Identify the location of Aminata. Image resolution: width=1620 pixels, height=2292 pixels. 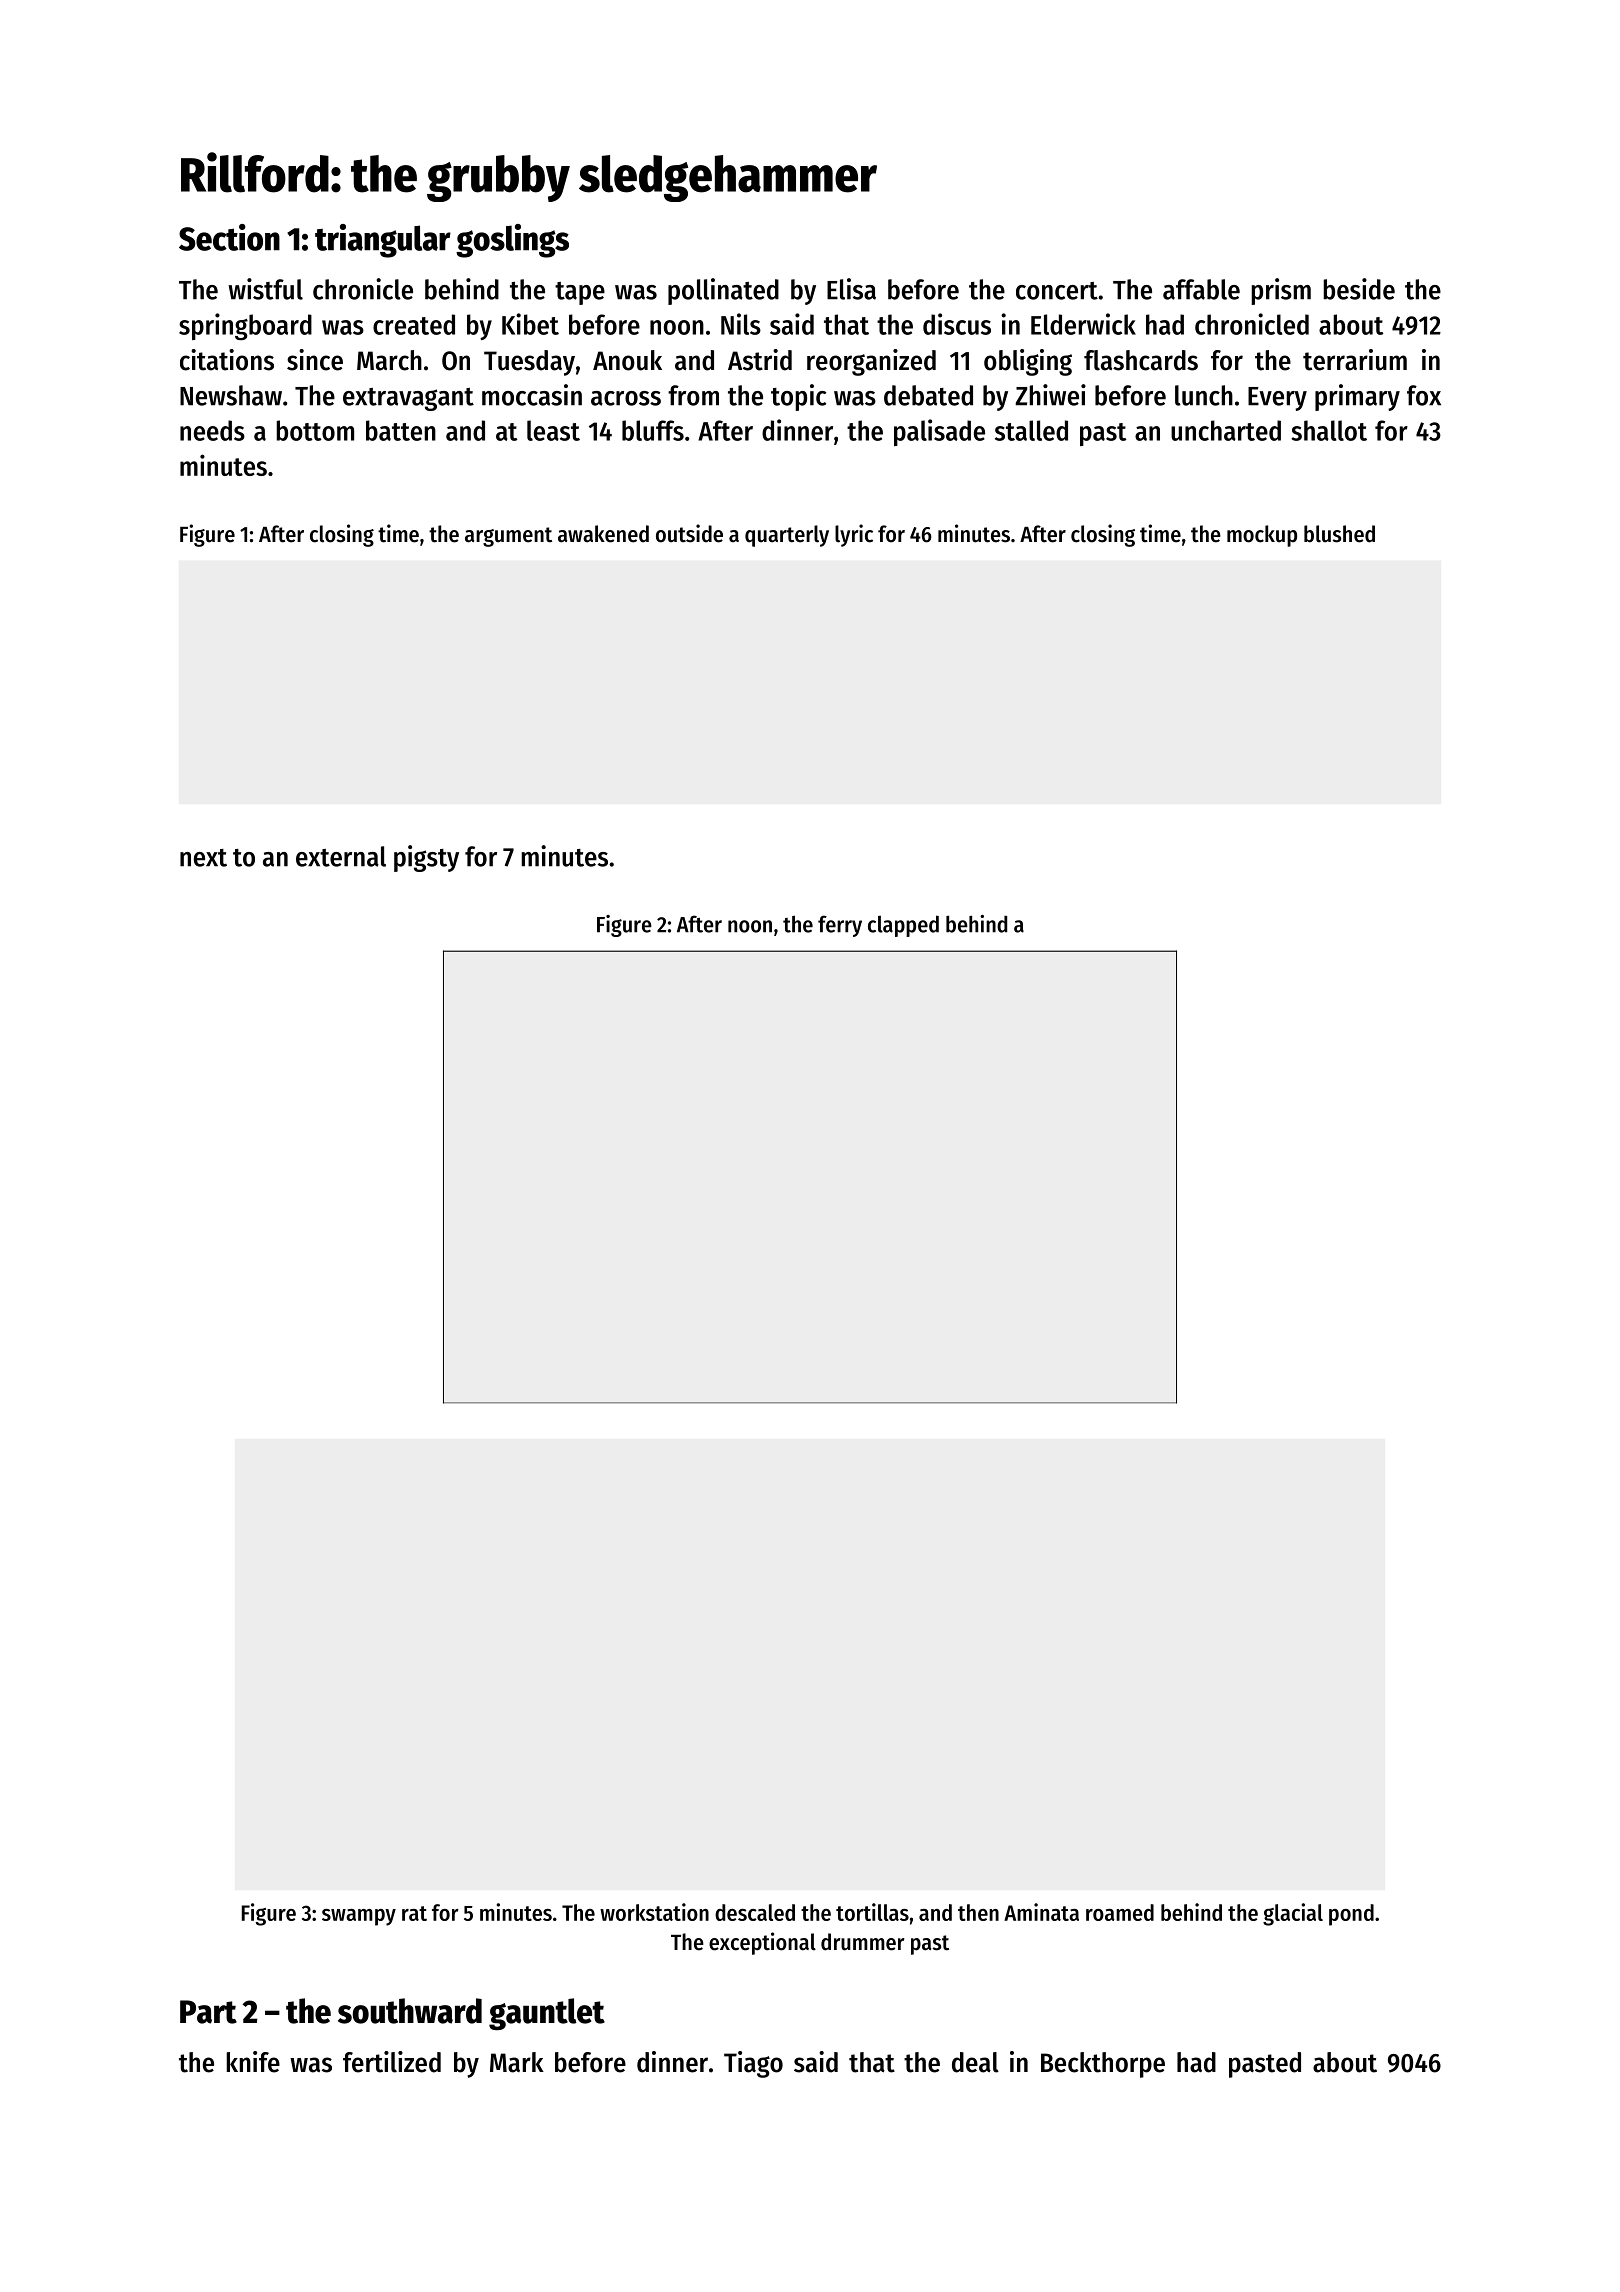
(1041, 1912).
